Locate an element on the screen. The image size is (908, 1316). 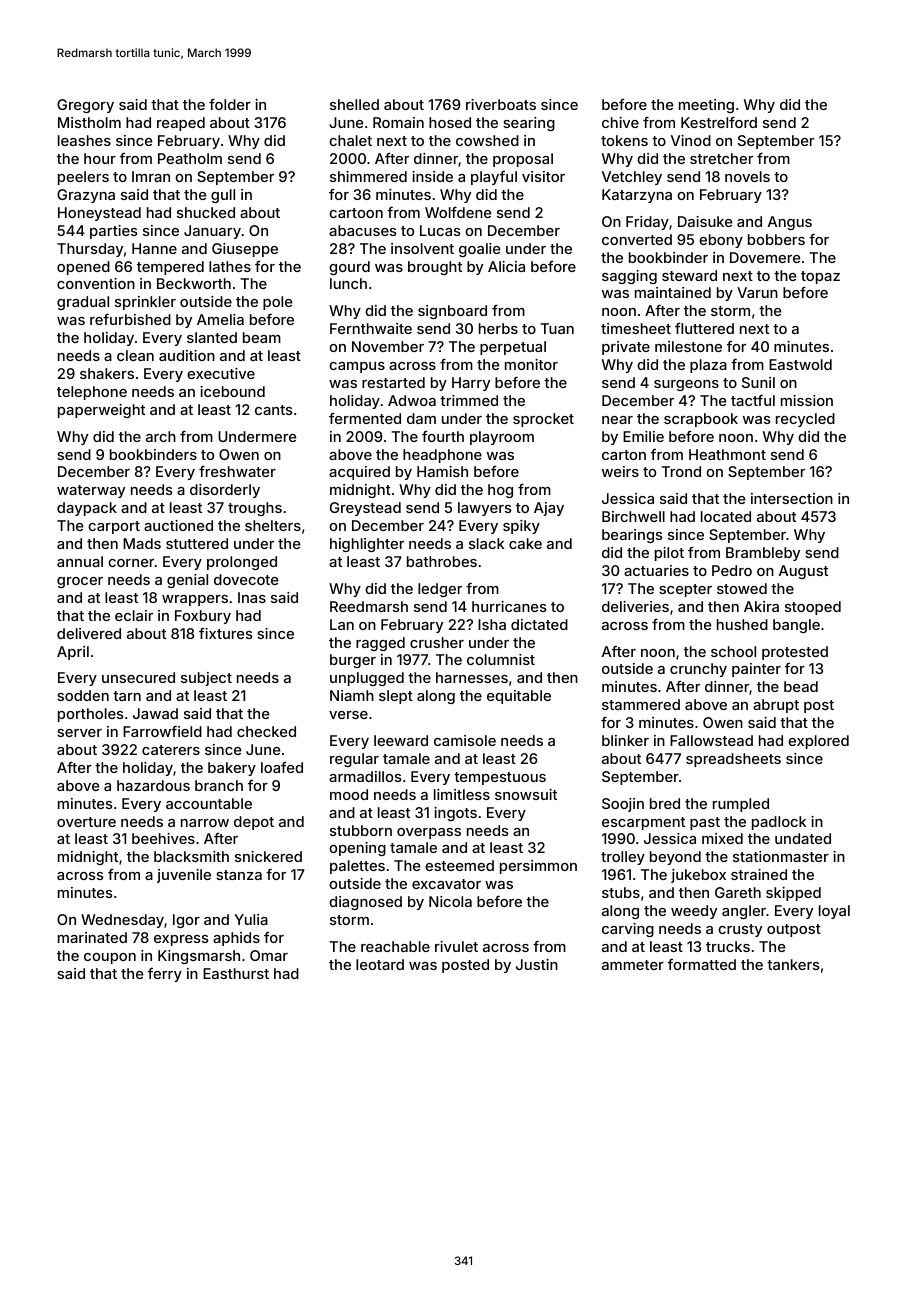
campus is located at coordinates (357, 367).
